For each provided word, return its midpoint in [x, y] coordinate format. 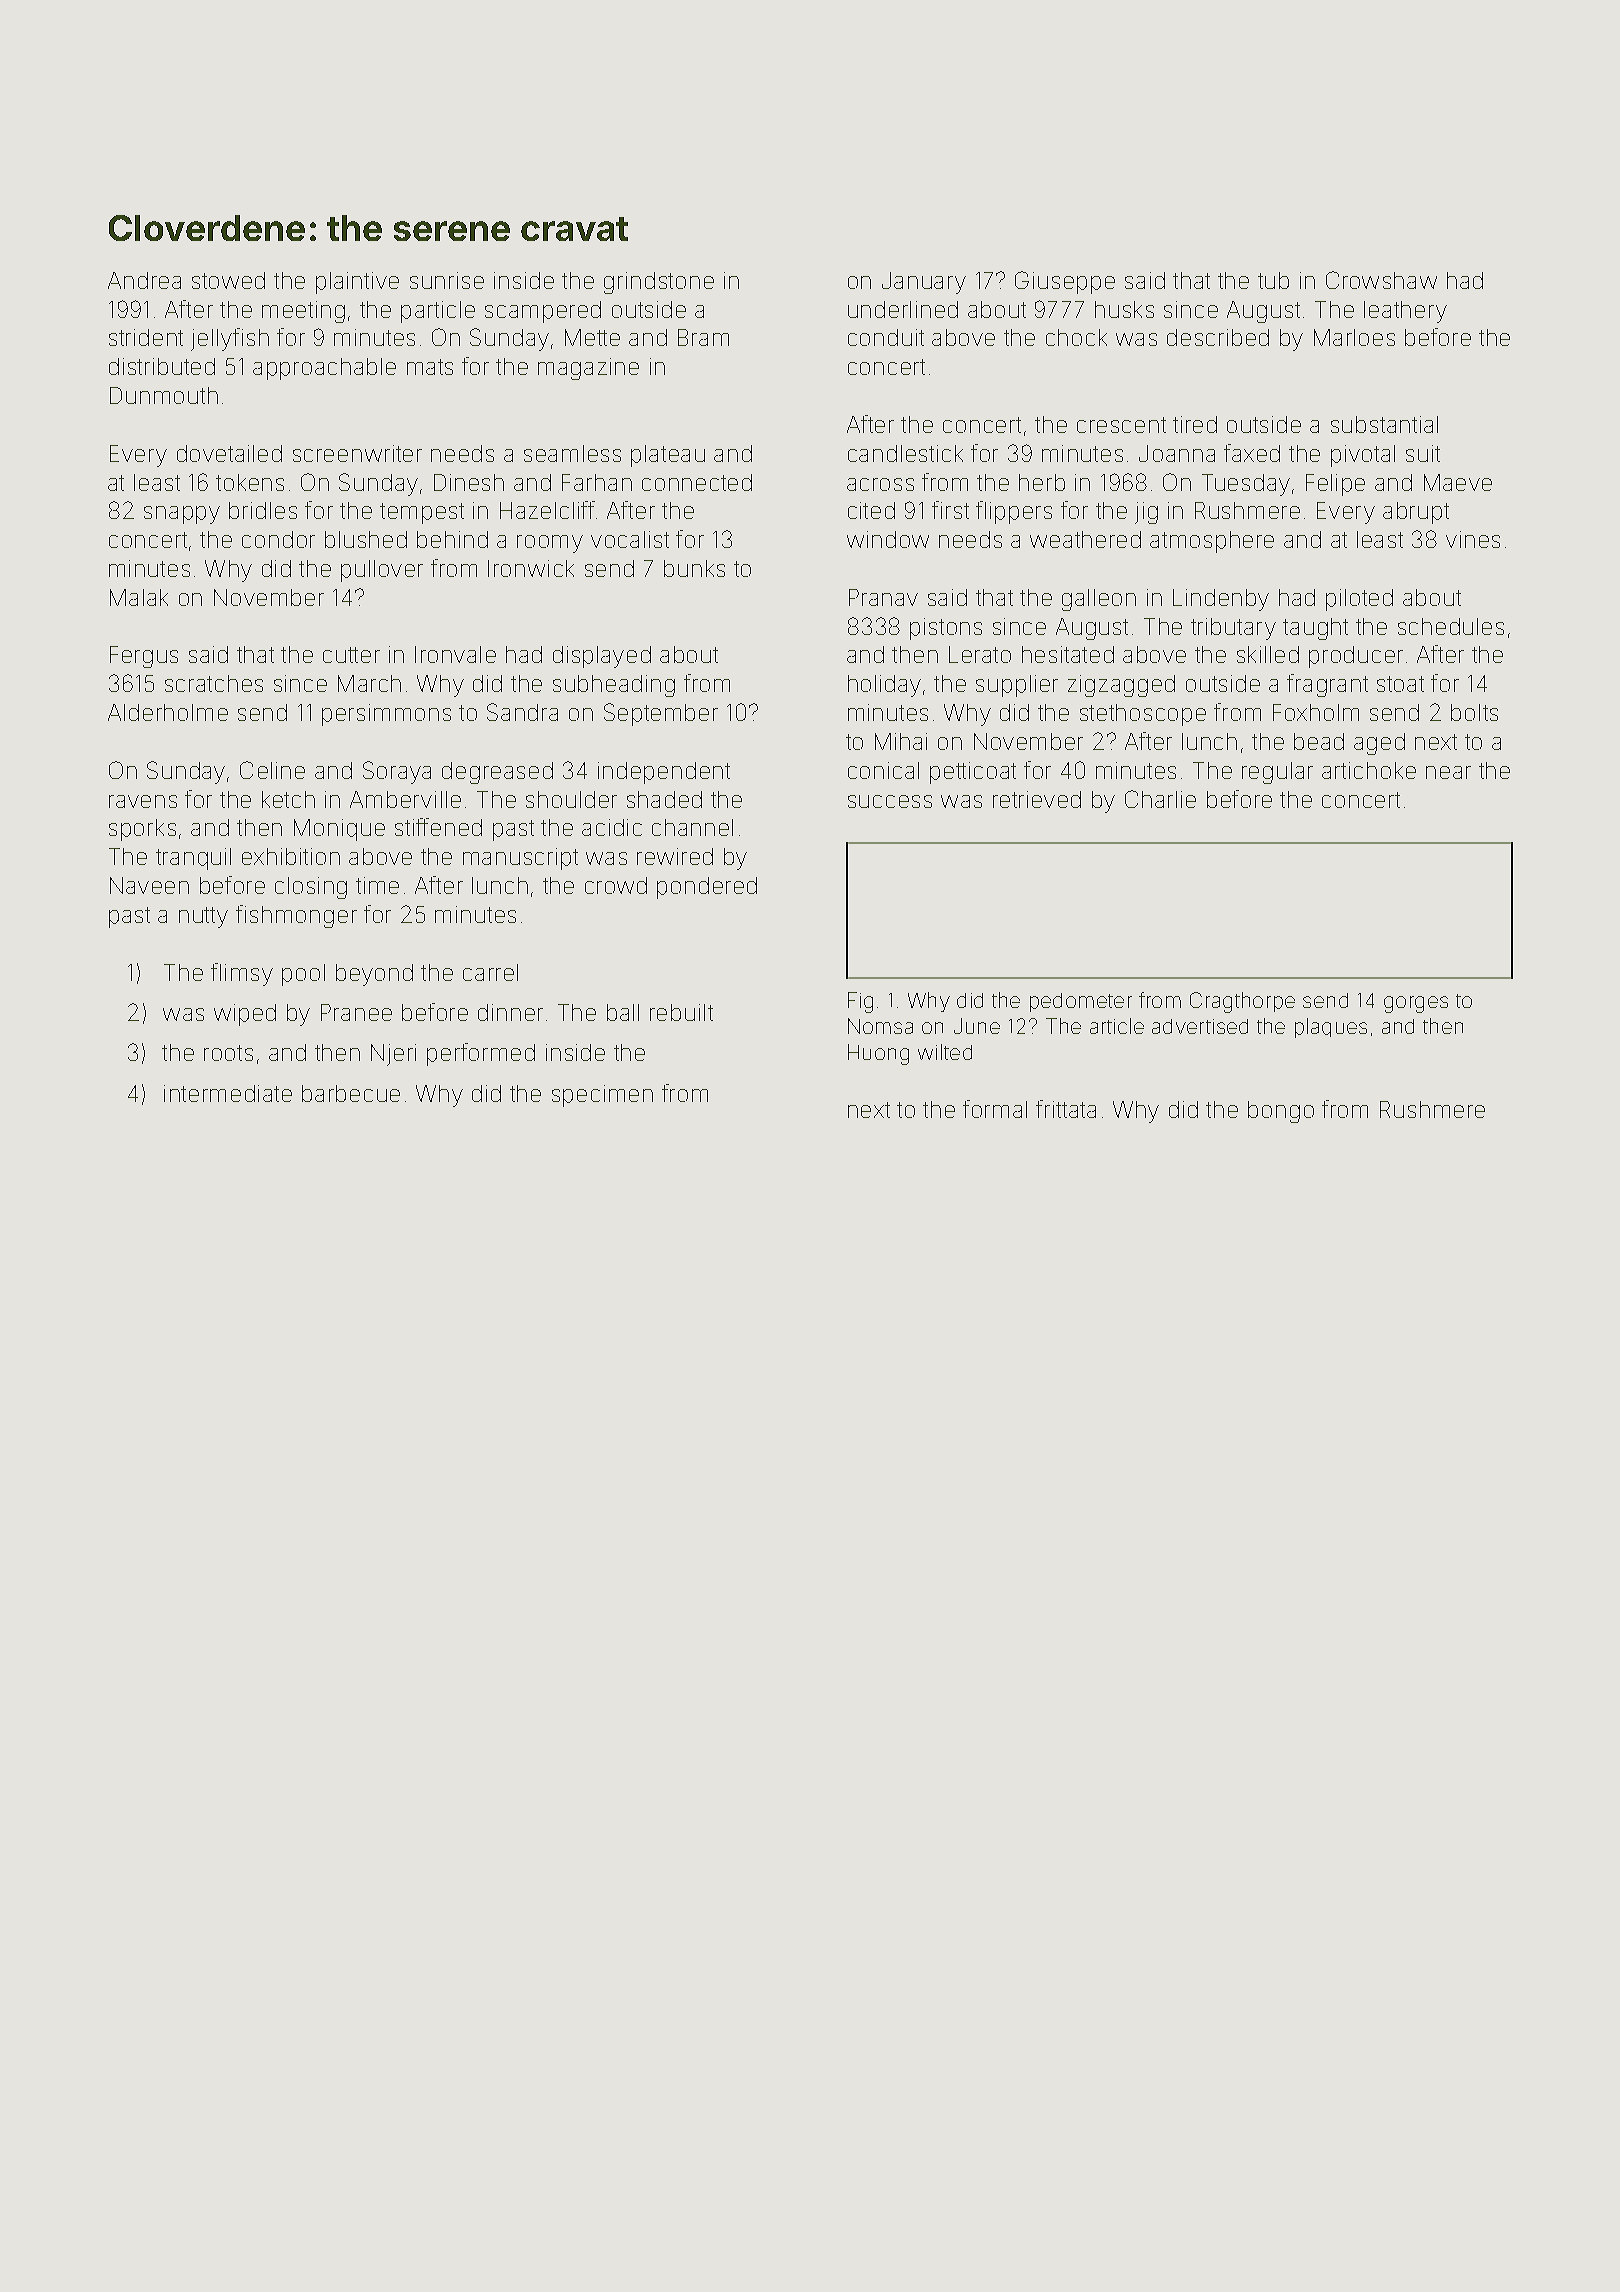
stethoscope [1143, 715]
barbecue [351, 1093]
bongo [1281, 1112]
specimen [602, 1096]
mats [430, 367]
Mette [592, 337]
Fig [860, 1002]
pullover [382, 571]
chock [1076, 337]
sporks [142, 830]
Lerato [980, 654]
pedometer [1081, 1002]
